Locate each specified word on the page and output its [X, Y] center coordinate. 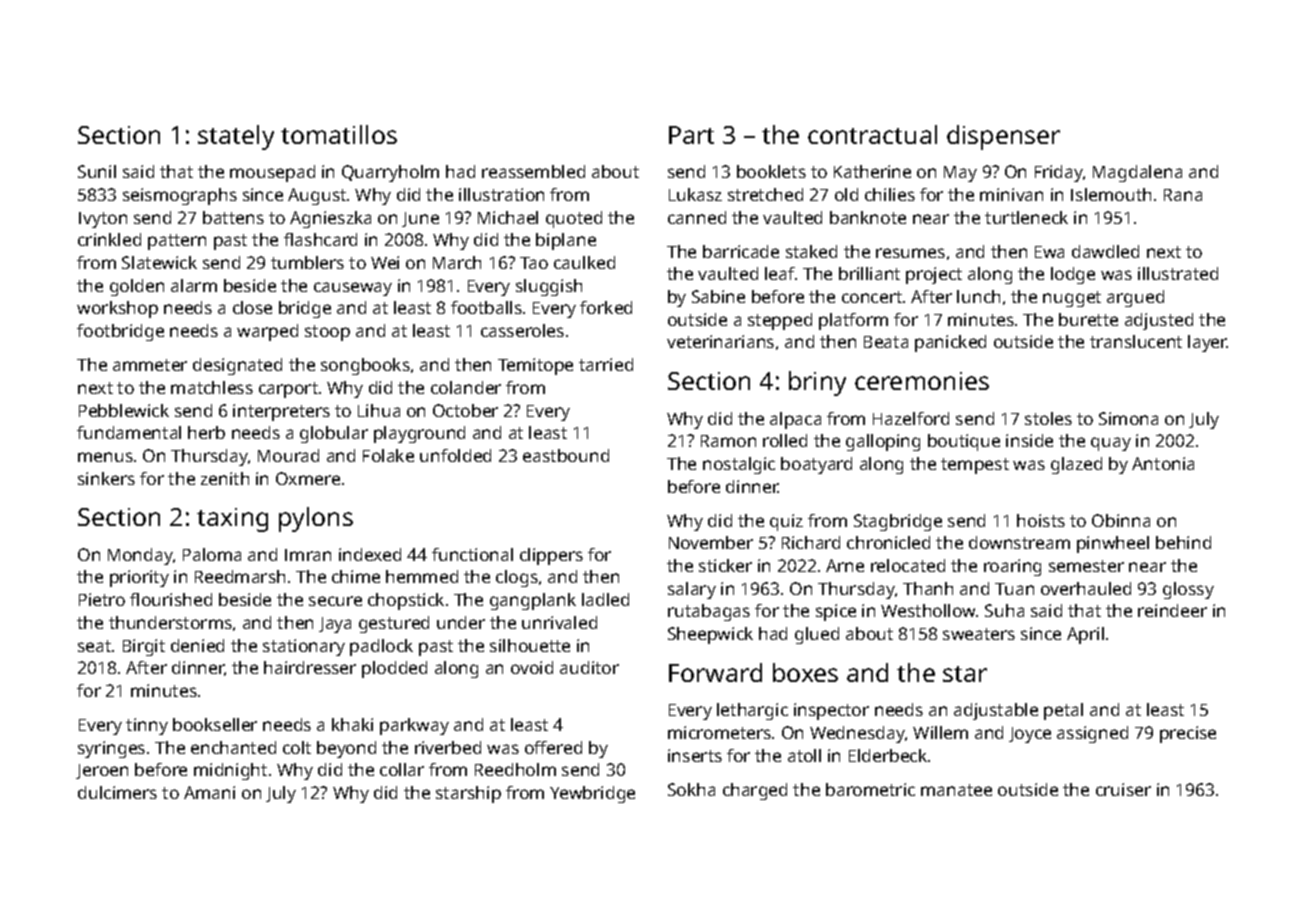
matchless [212, 387]
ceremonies [922, 381]
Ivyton [103, 220]
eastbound [566, 455]
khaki [352, 724]
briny [817, 383]
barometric [870, 789]
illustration [501, 194]
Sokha [691, 789]
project [934, 275]
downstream [1019, 542]
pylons [316, 519]
